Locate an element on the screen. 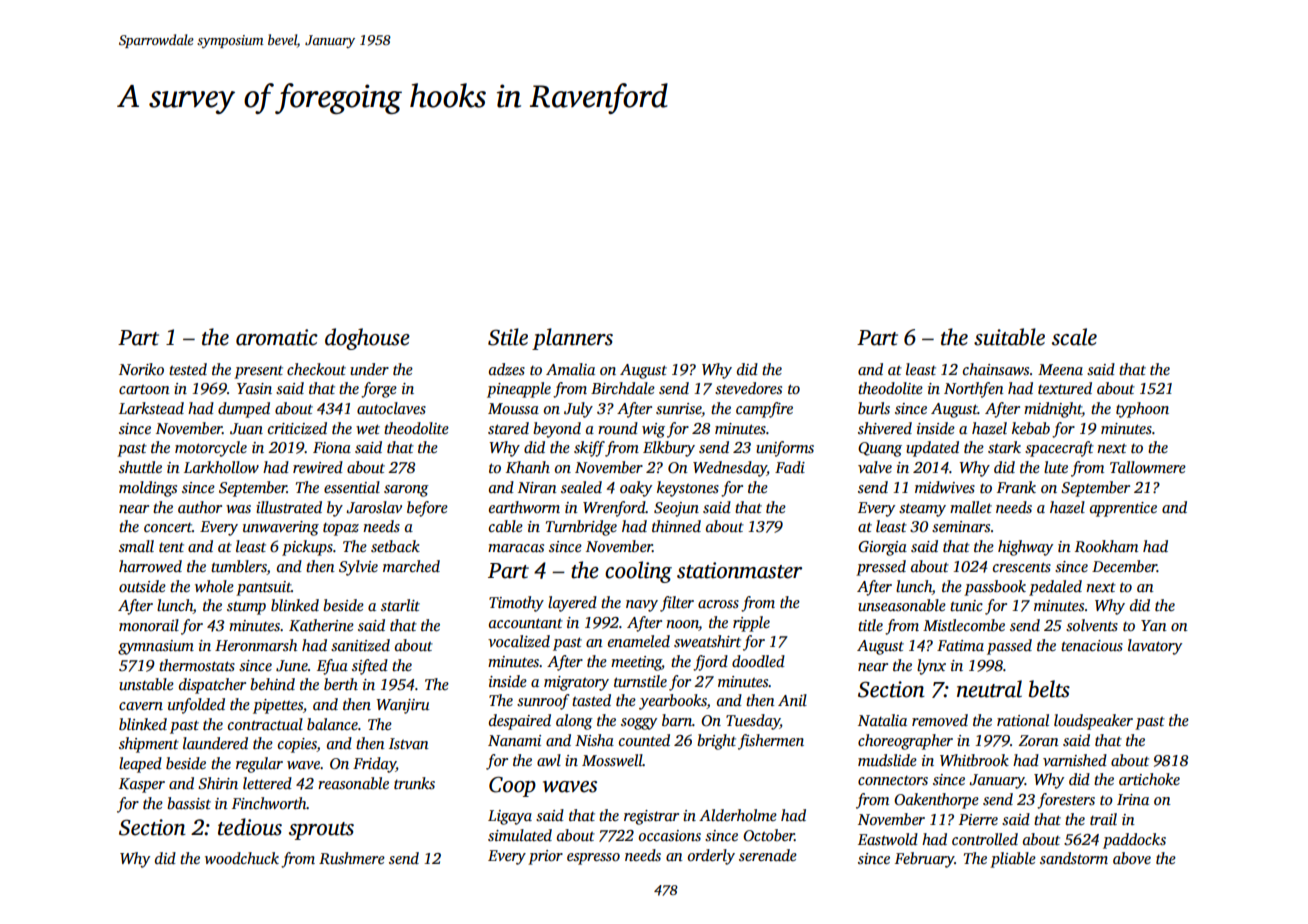  planners is located at coordinates (572, 339).
